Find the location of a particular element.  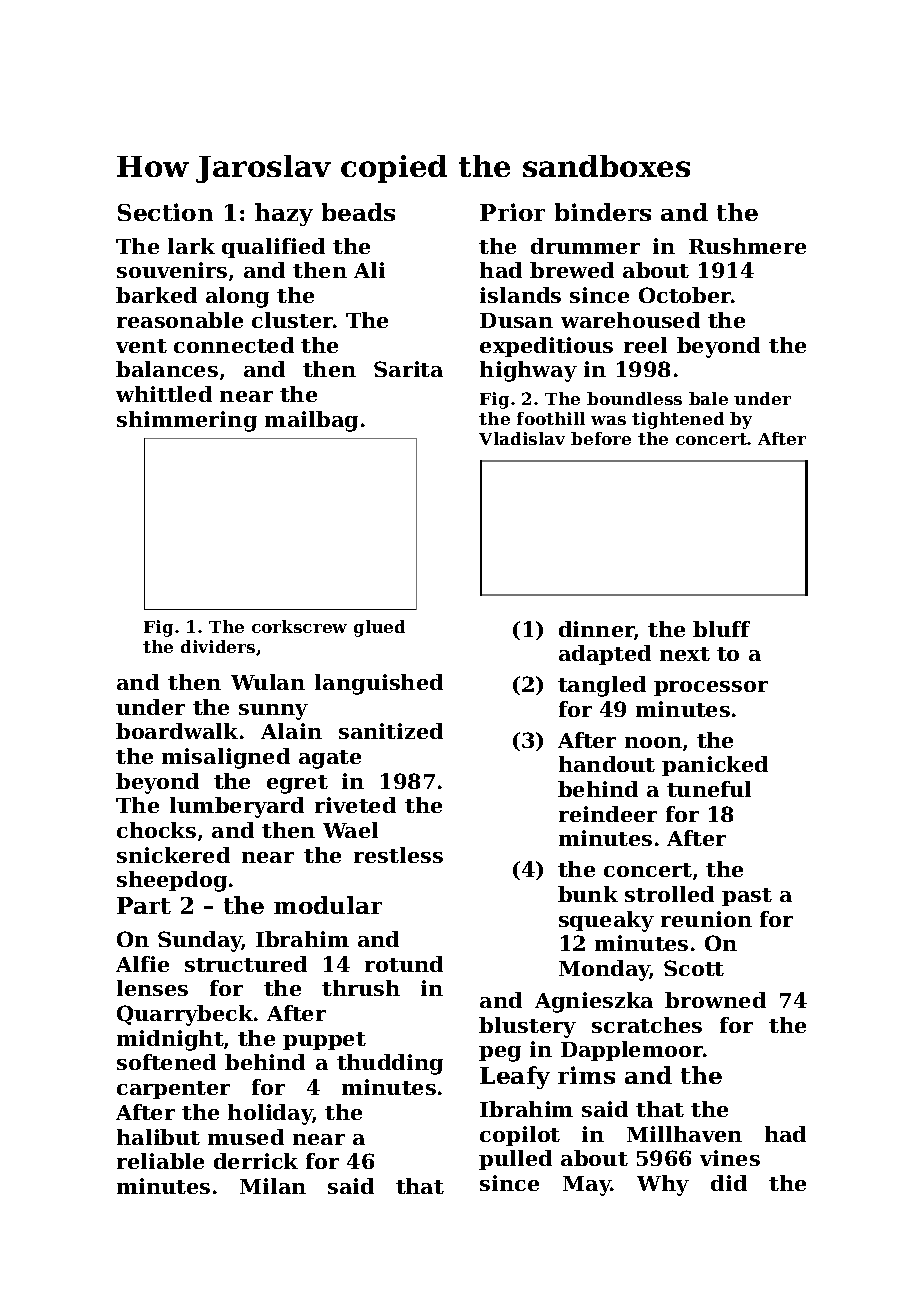

holiday is located at coordinates (270, 1114).
